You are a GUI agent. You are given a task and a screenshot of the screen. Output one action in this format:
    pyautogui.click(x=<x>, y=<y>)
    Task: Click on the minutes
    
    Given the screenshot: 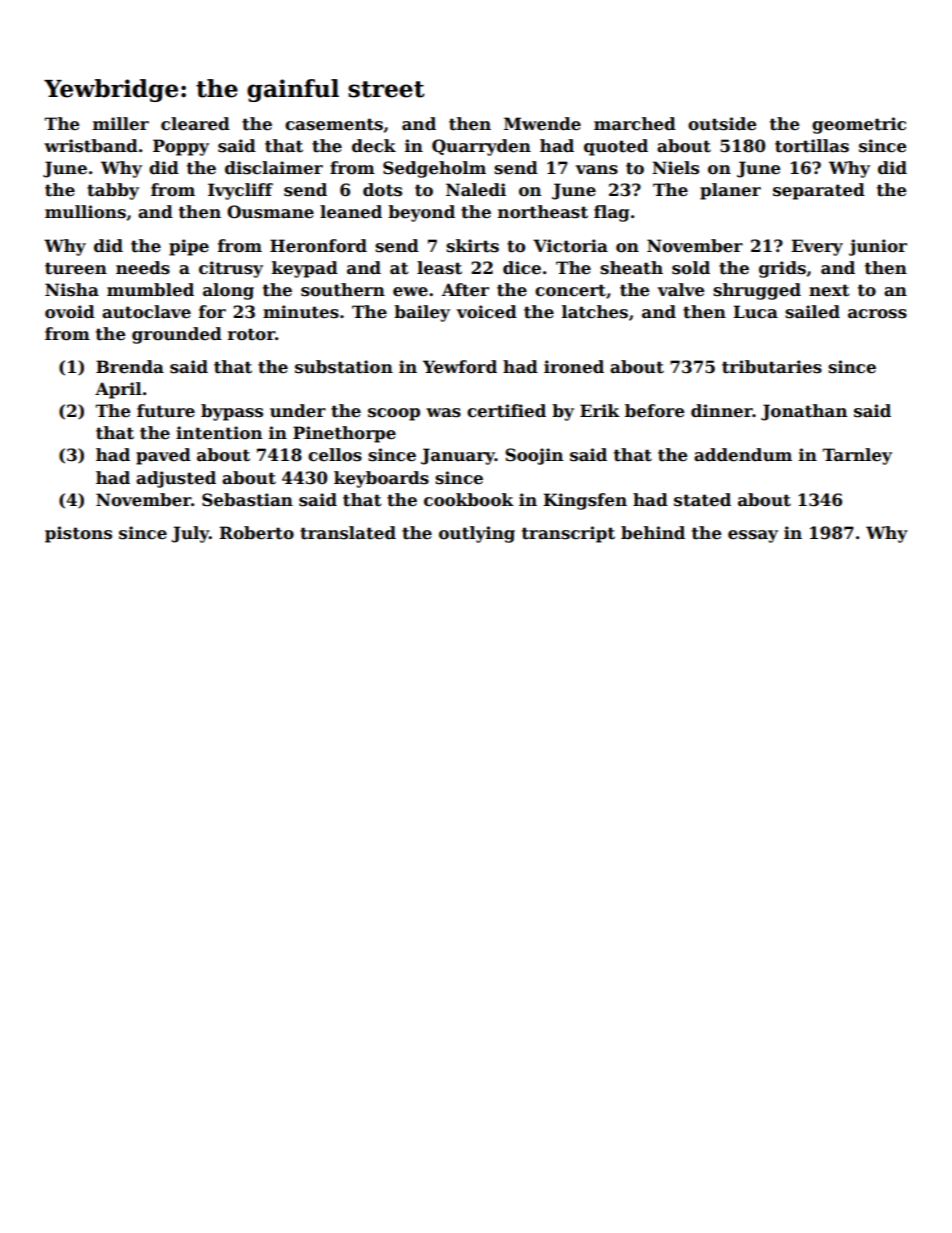 What is the action you would take?
    pyautogui.click(x=301, y=312)
